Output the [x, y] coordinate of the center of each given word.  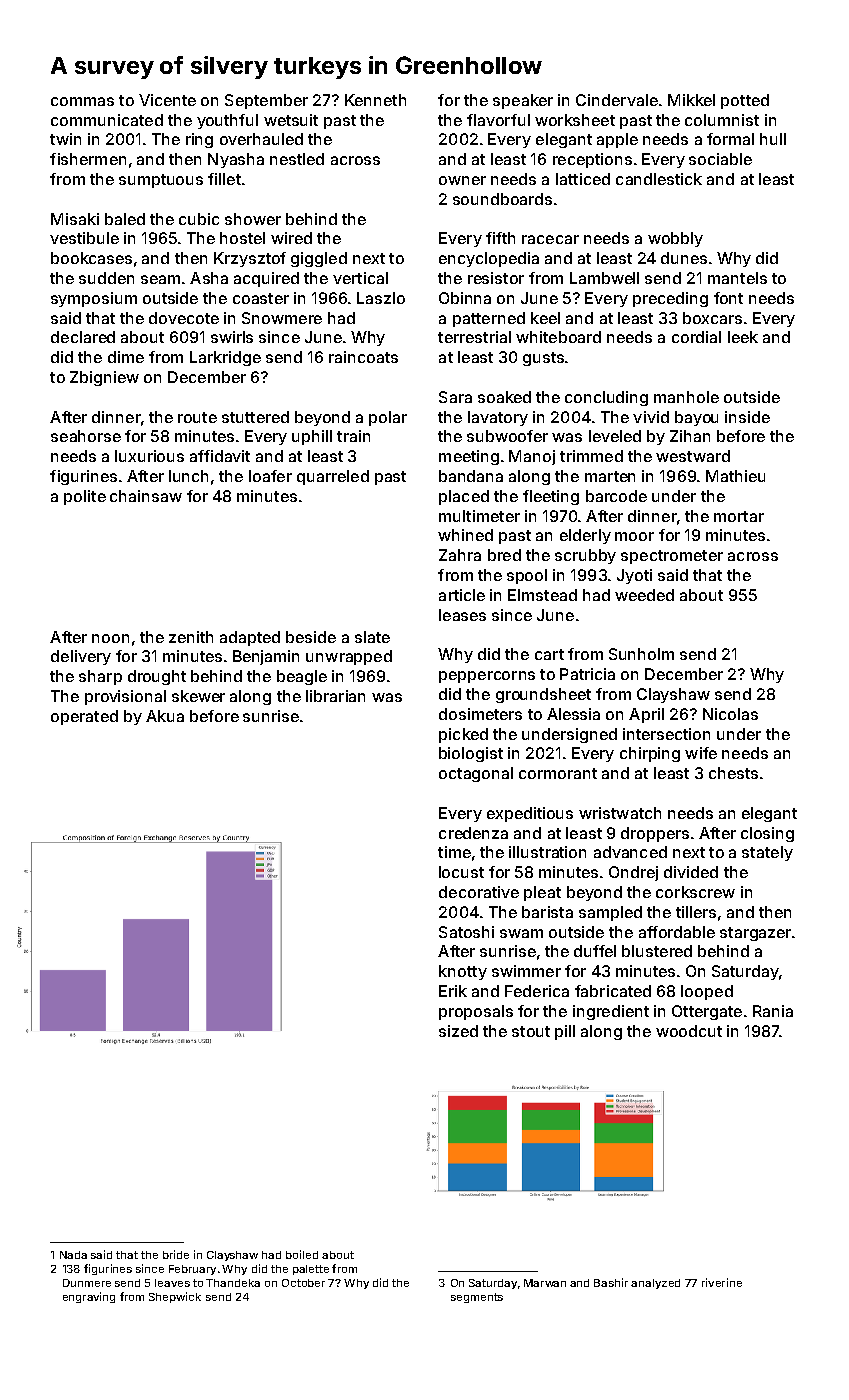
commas [82, 101]
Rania [773, 1011]
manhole [686, 397]
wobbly [675, 239]
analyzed [655, 1284]
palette [311, 1270]
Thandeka [233, 1283]
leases [462, 615]
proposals [476, 1012]
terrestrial [474, 337]
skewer [198, 696]
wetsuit [291, 120]
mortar [739, 516]
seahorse [86, 436]
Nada [73, 1255]
